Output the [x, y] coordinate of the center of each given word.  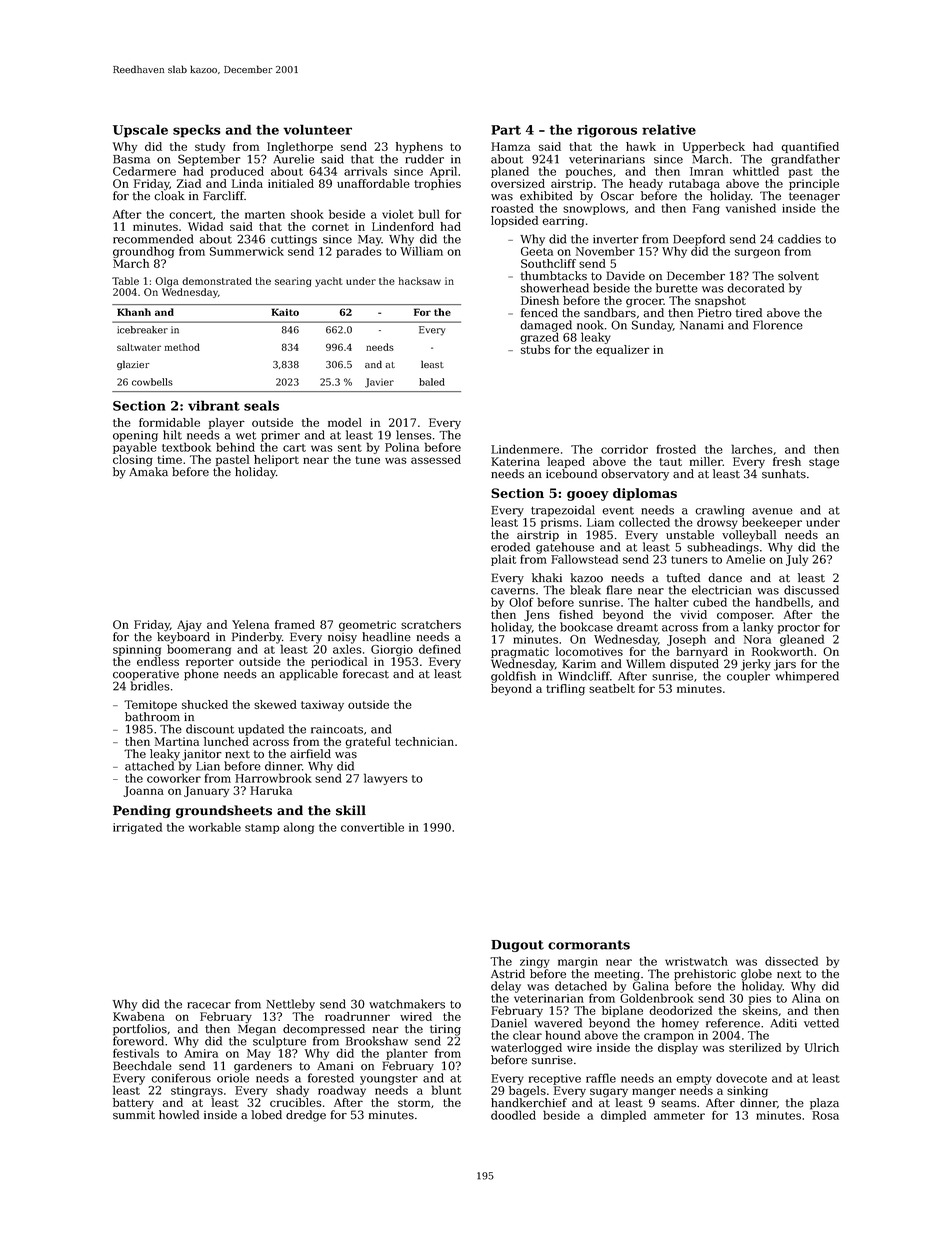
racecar [209, 1005]
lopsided [514, 221]
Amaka [148, 472]
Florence [778, 325]
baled [432, 382]
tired [749, 313]
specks [197, 131]
